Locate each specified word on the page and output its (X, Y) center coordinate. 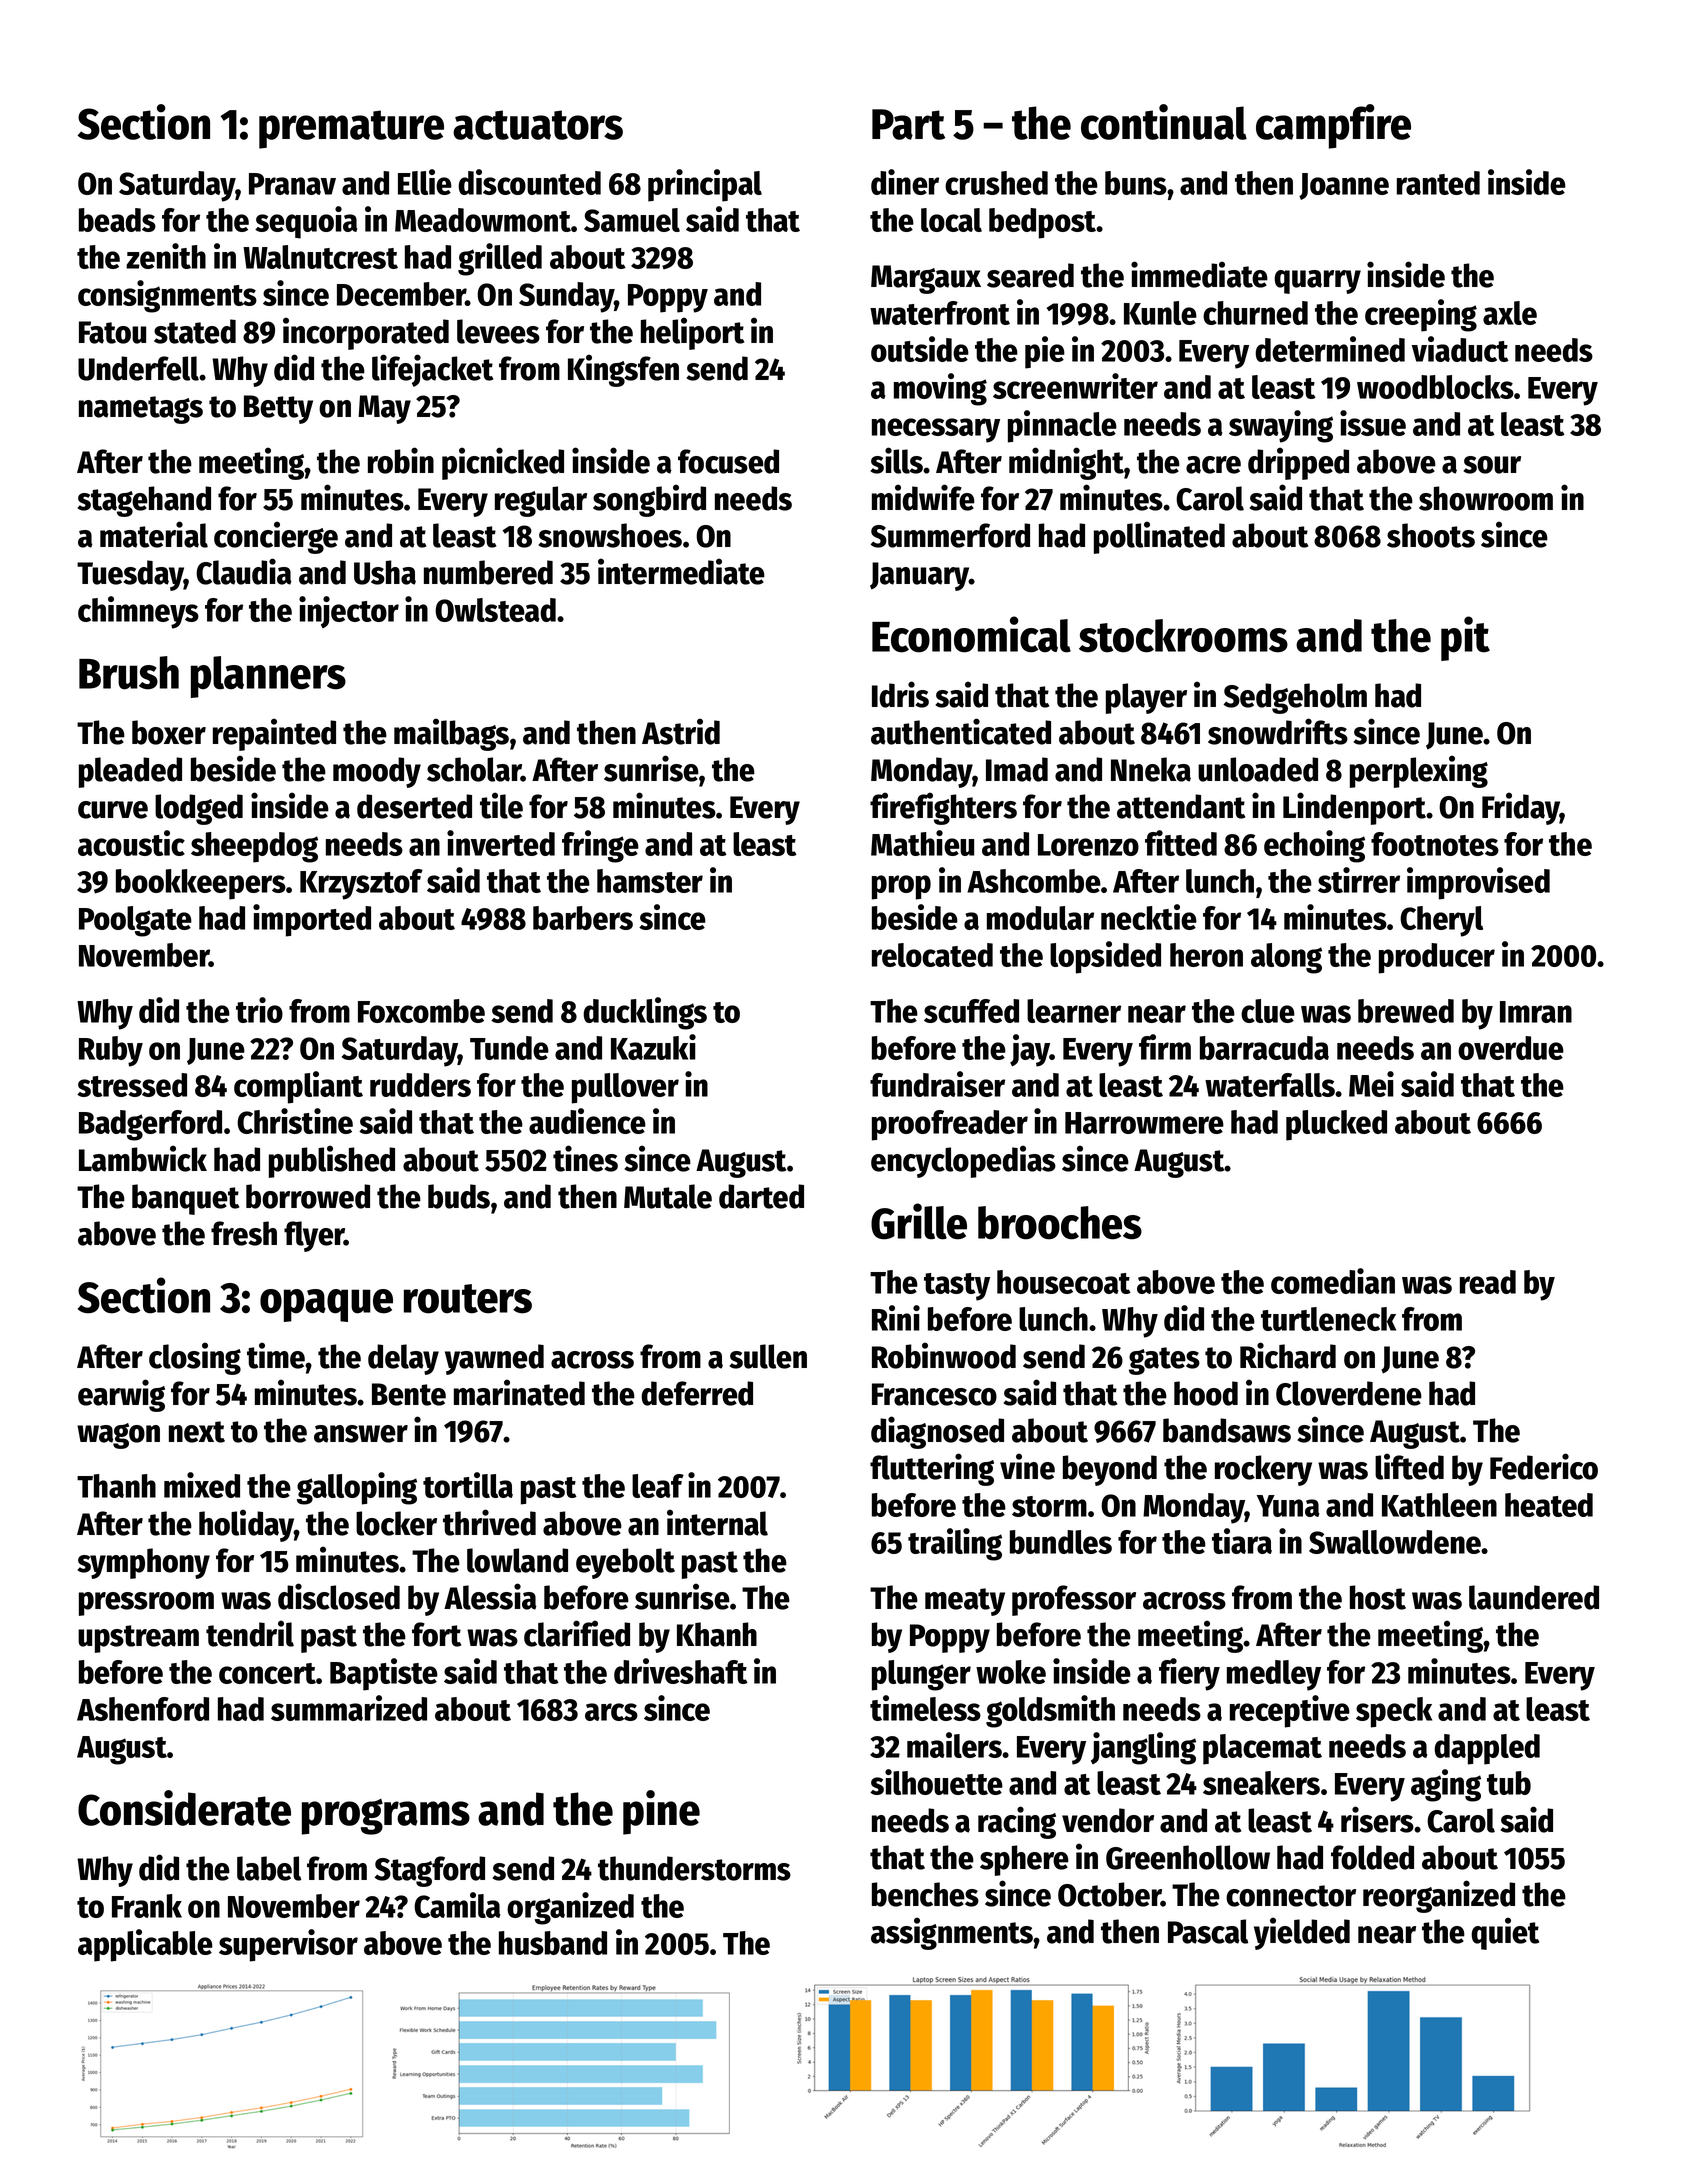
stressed (132, 1085)
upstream (138, 1639)
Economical (971, 634)
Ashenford (143, 1709)
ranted (1438, 183)
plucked (1336, 1125)
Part (908, 124)
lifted (1409, 1466)
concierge (276, 537)
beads (117, 220)
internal (717, 1522)
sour (1492, 465)
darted (761, 1196)
